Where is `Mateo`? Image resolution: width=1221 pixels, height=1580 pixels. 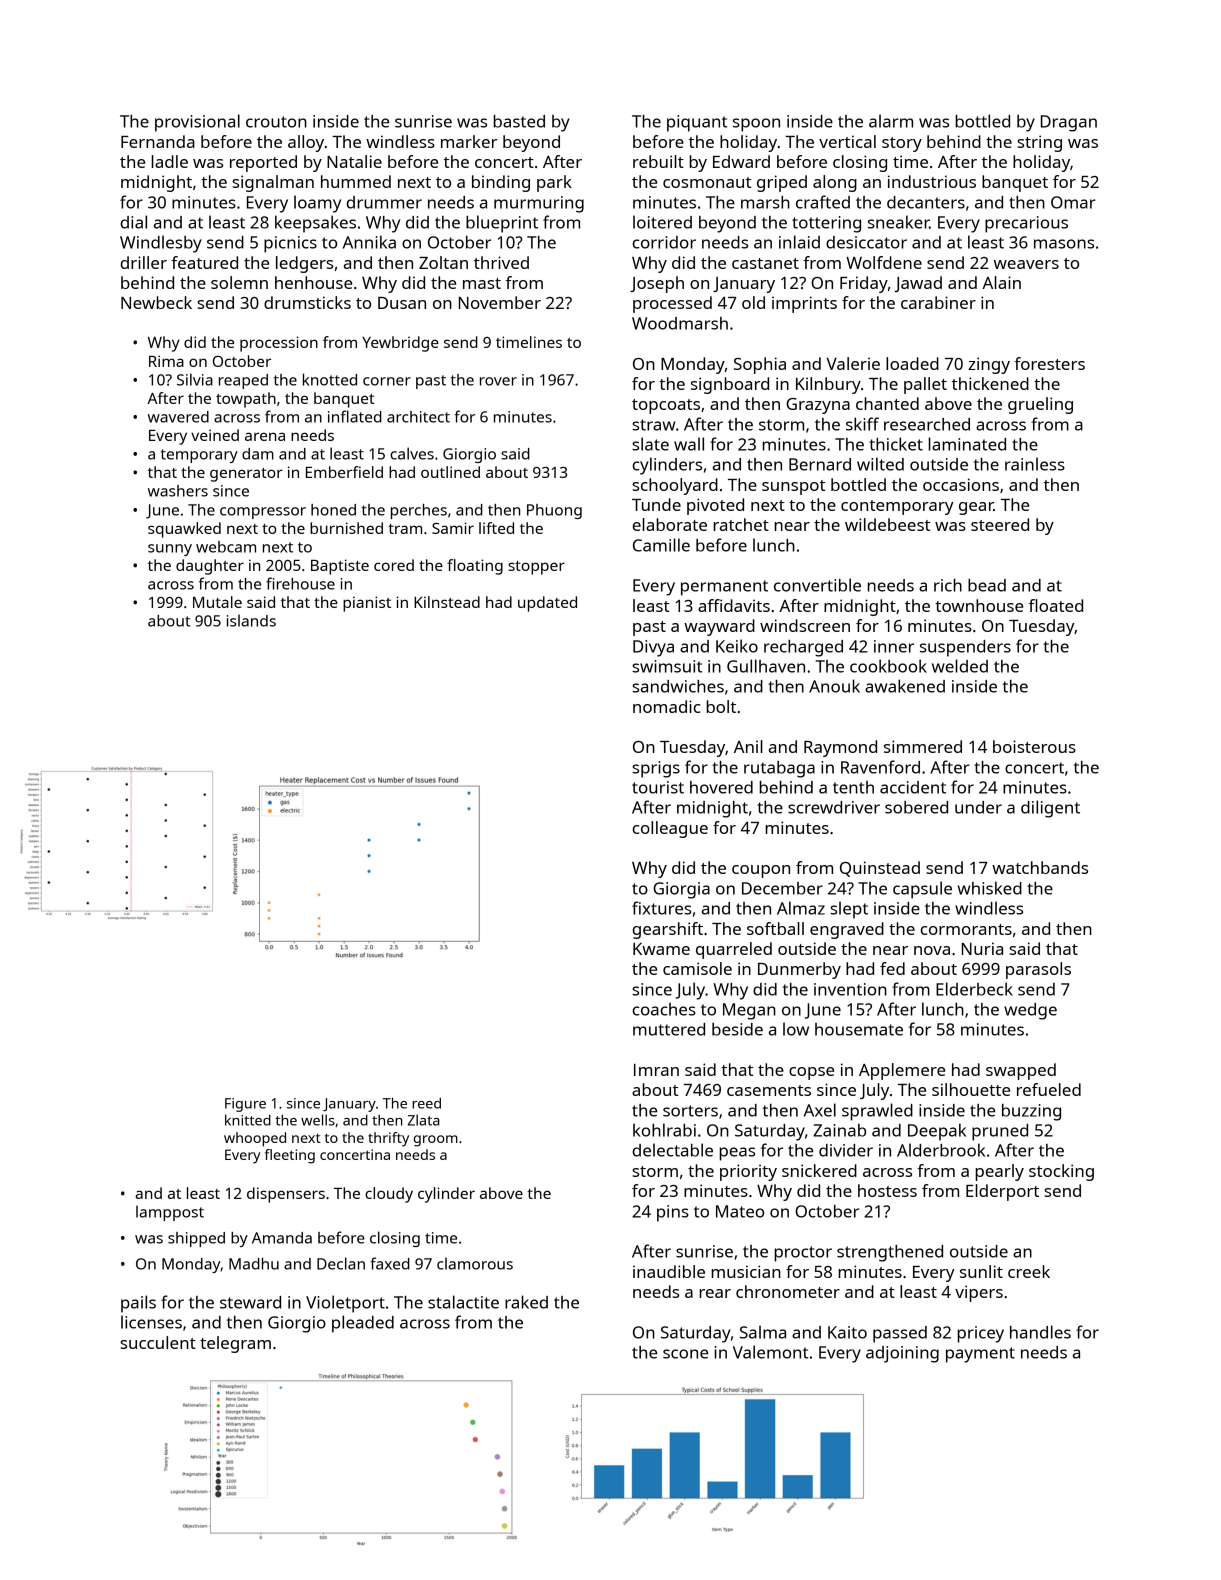
Mateo is located at coordinates (740, 1211).
